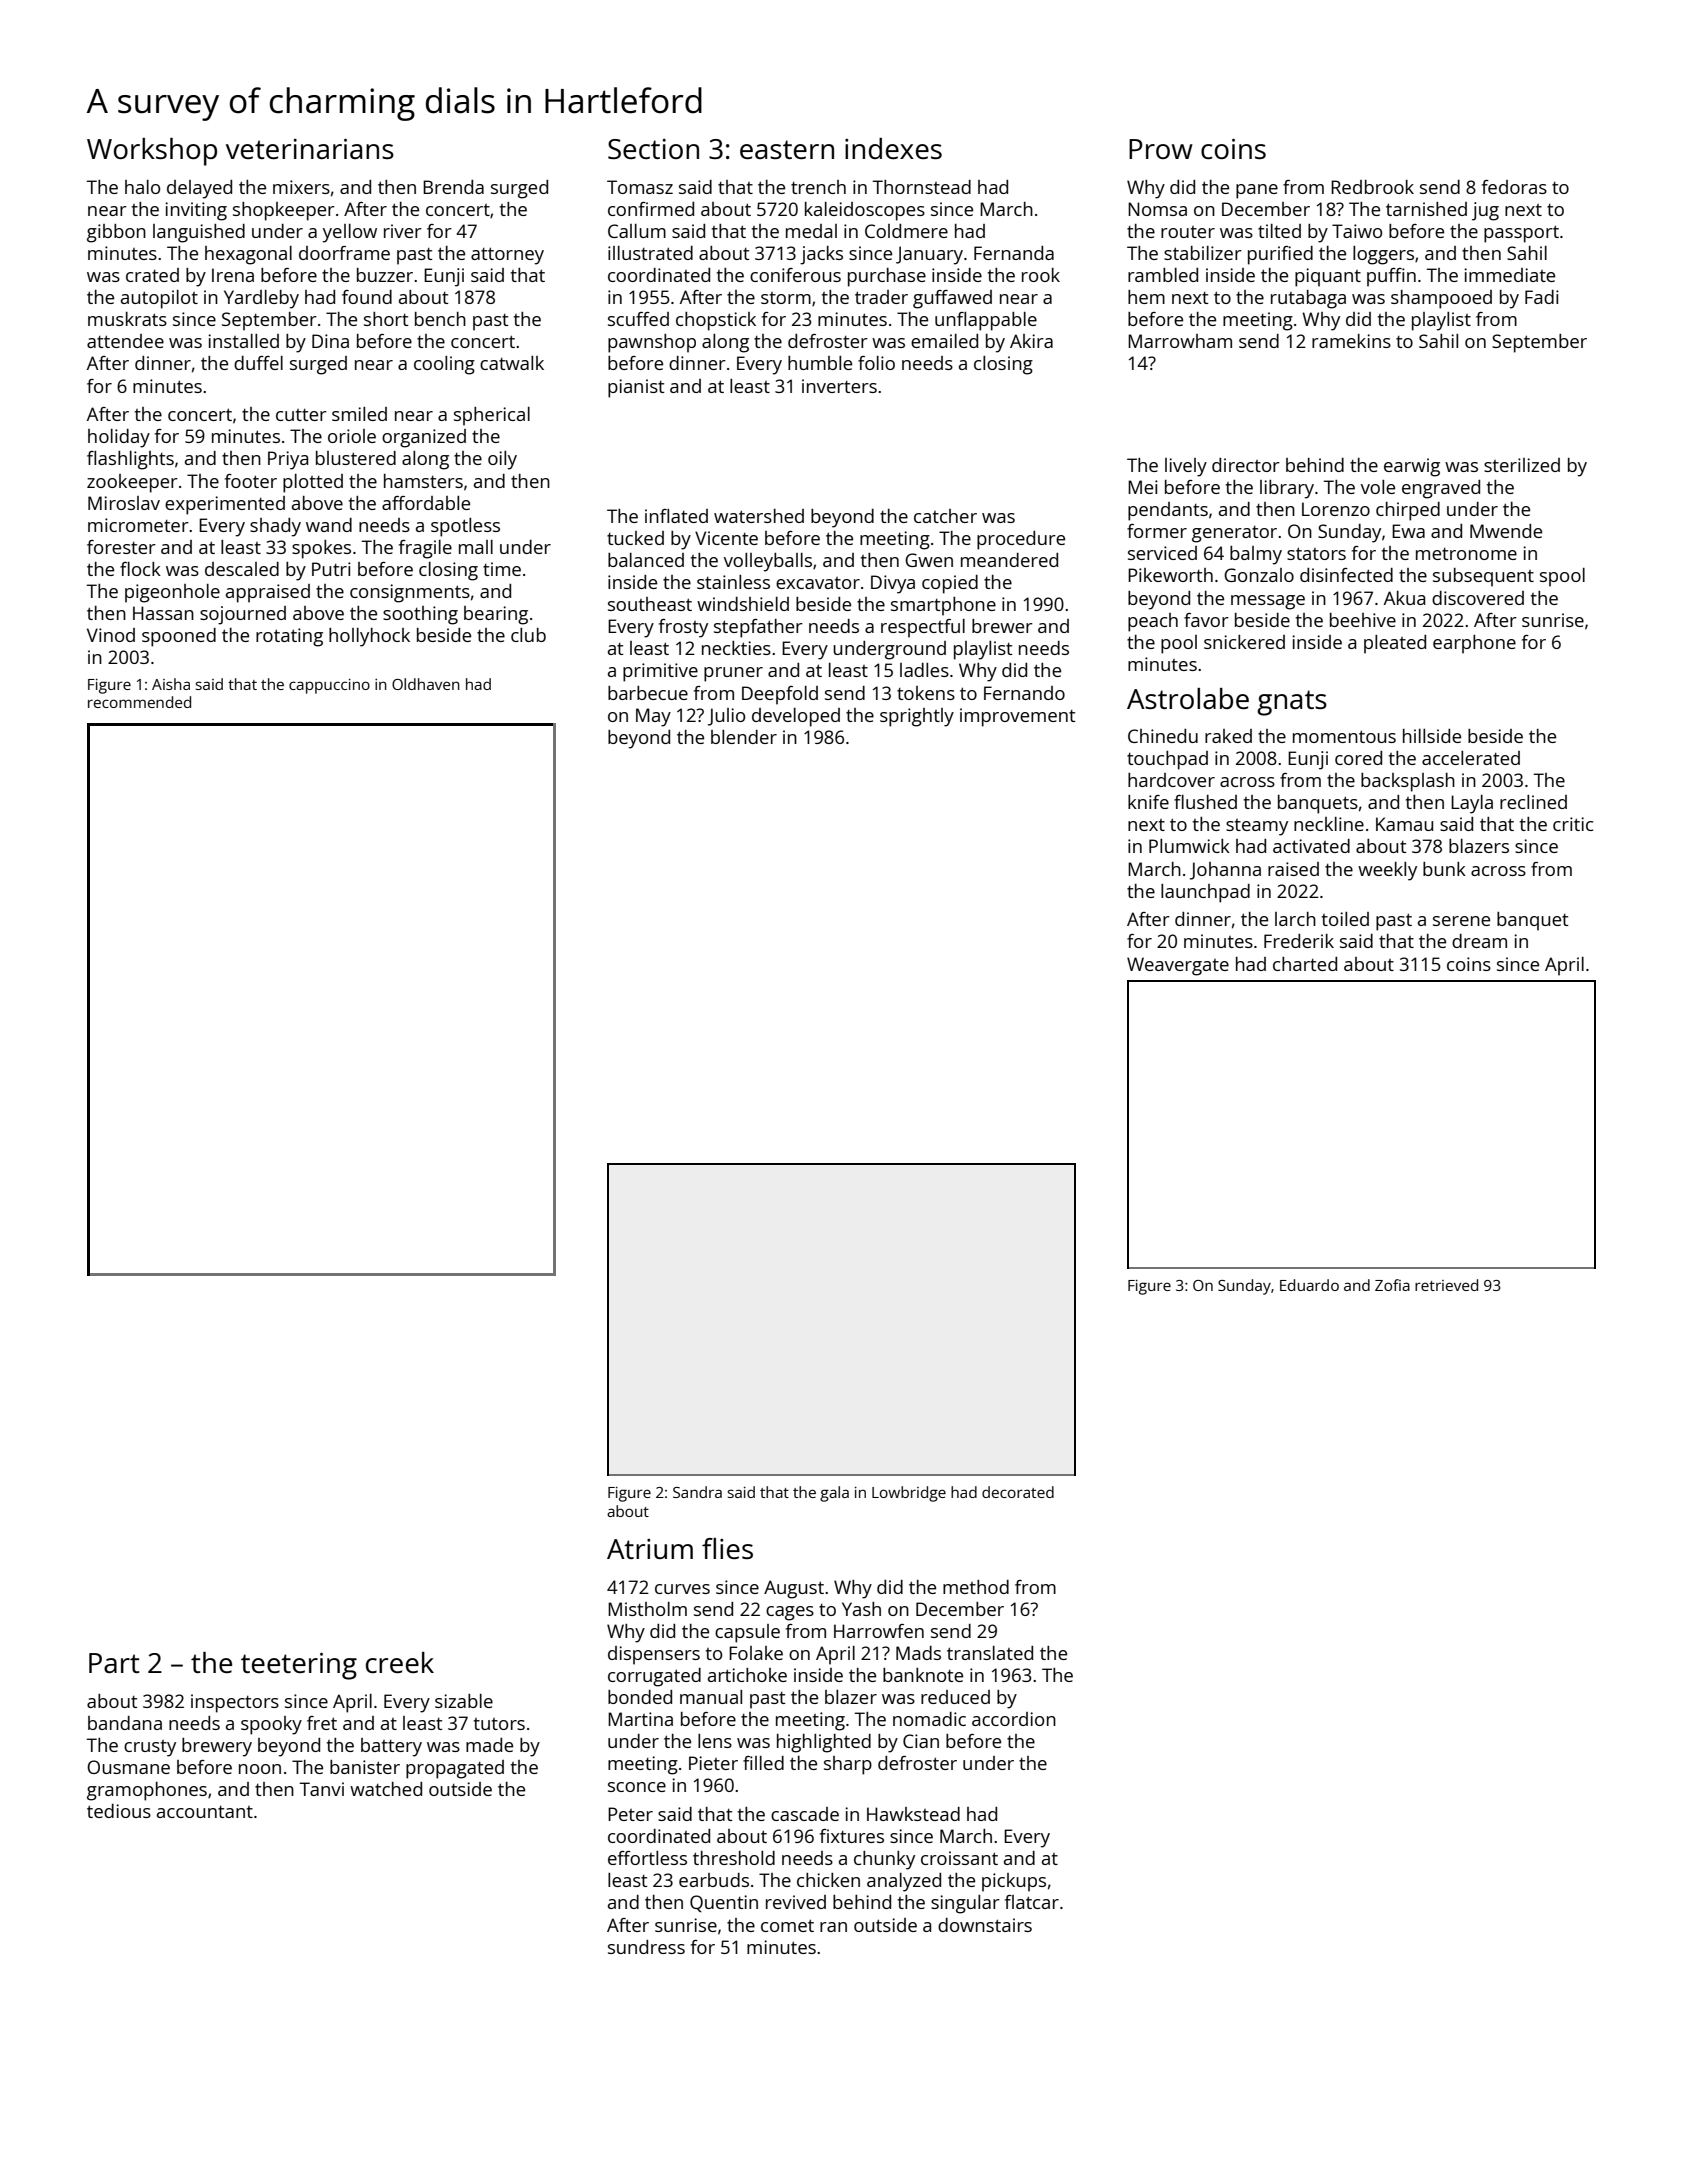 Image resolution: width=1683 pixels, height=2178 pixels. Describe the element at coordinates (1446, 1285) in the document. I see `retrieved` at that location.
